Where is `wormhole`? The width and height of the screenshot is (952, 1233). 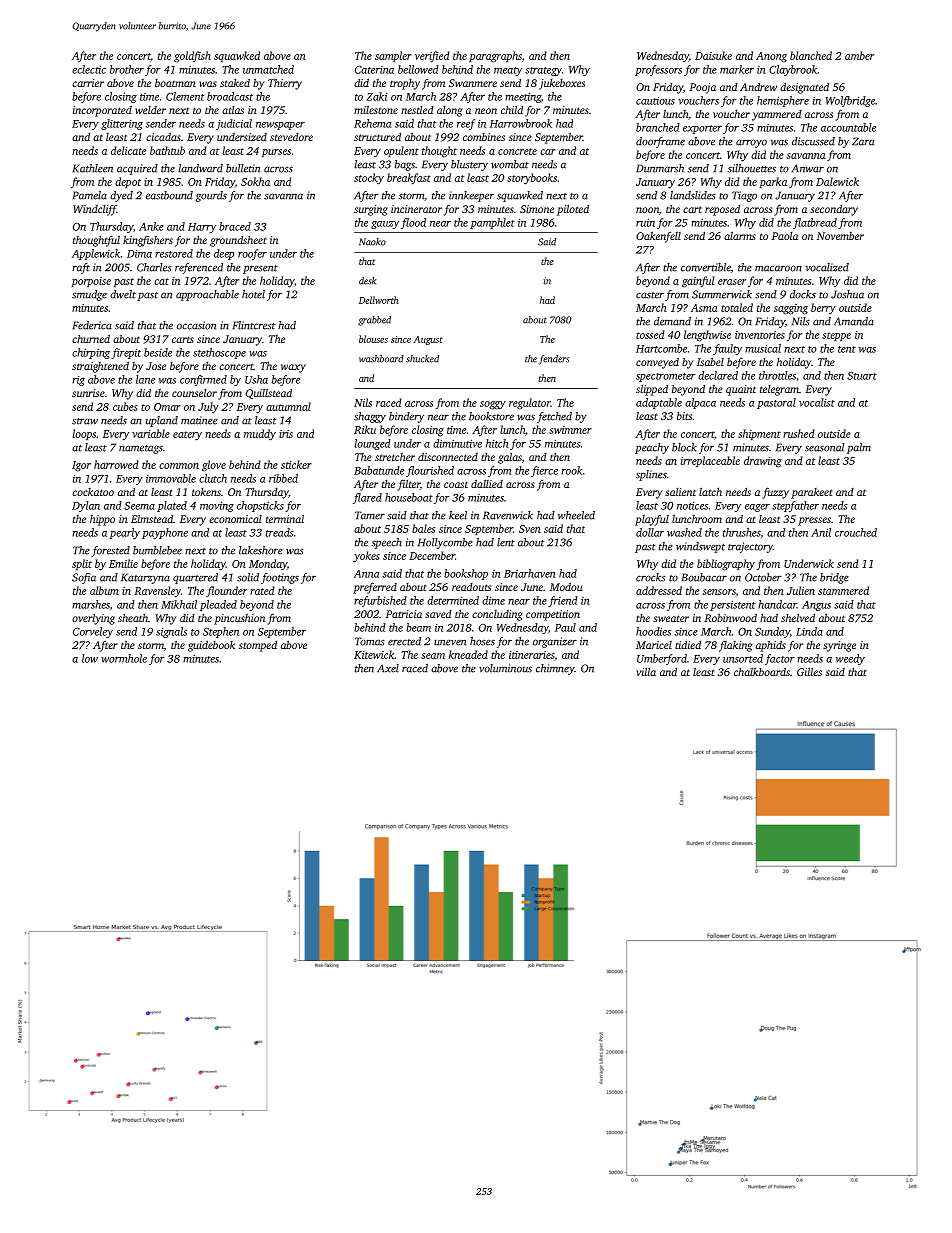
wormhole is located at coordinates (124, 658).
